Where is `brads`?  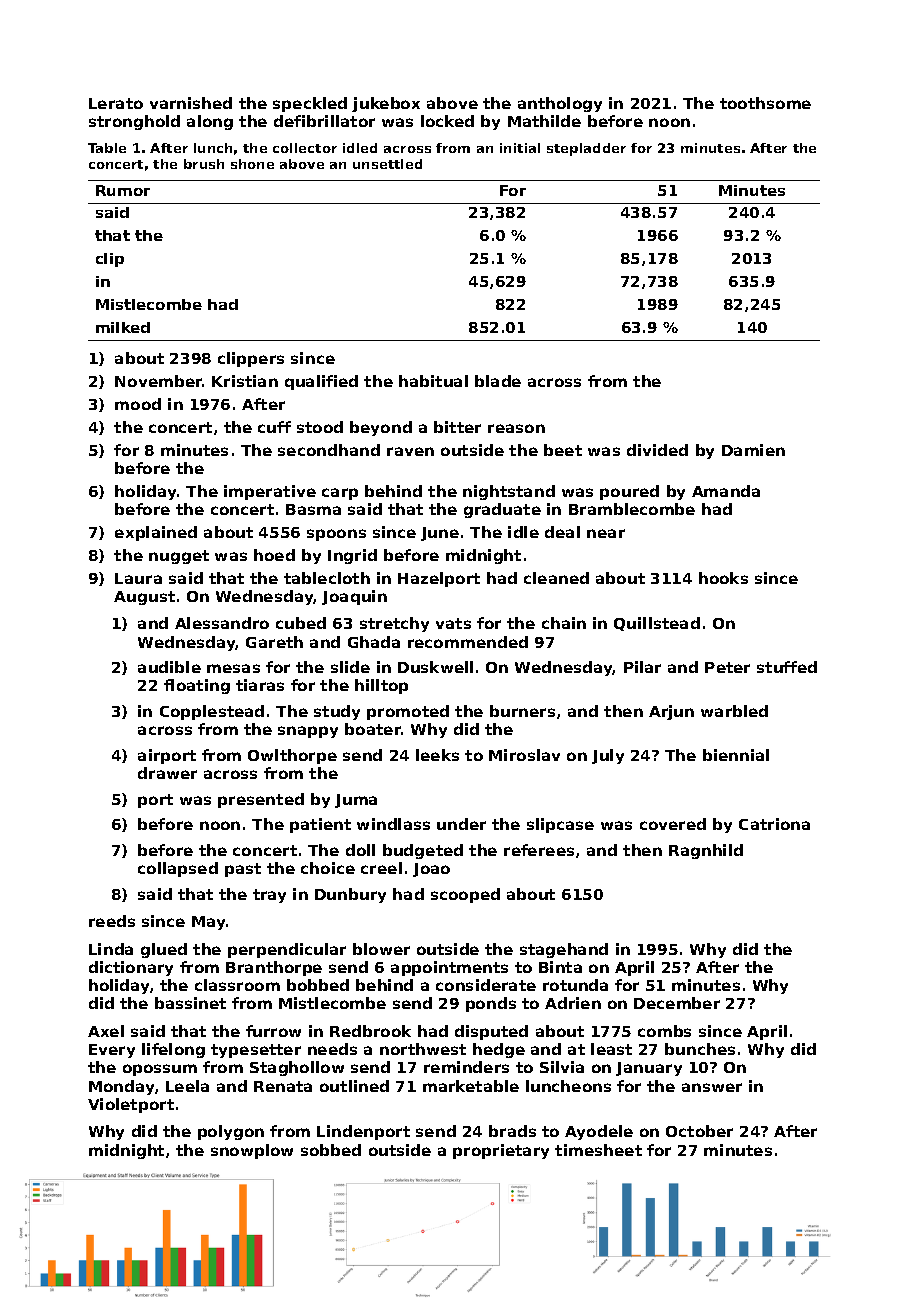 brads is located at coordinates (512, 1131).
